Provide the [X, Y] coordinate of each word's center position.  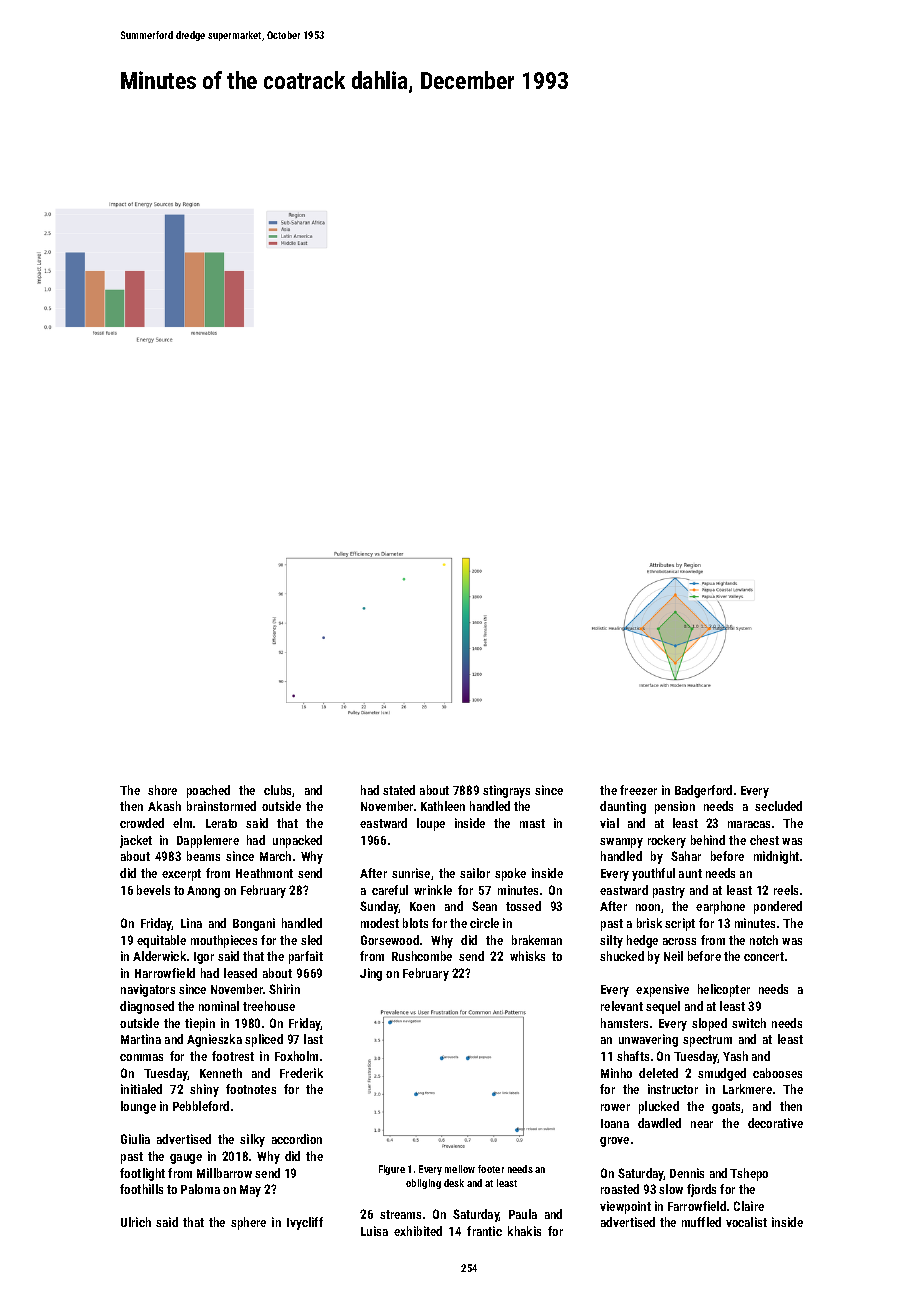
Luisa [374, 1231]
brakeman [537, 940]
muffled [701, 1222]
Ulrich [136, 1222]
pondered [778, 907]
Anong [203, 892]
